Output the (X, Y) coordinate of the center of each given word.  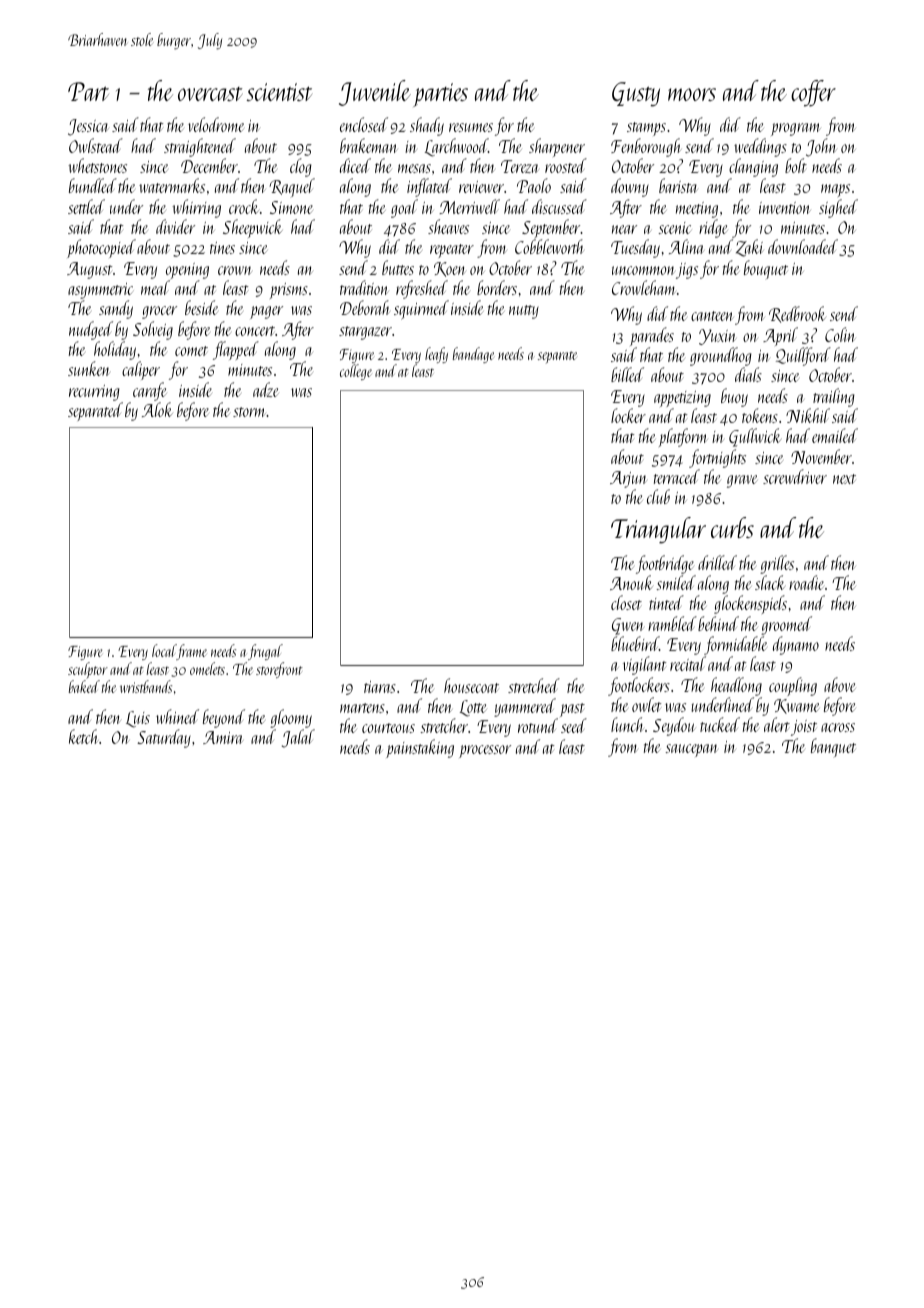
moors (692, 94)
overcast (210, 94)
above (840, 684)
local (164, 652)
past (573, 711)
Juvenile (375, 93)
